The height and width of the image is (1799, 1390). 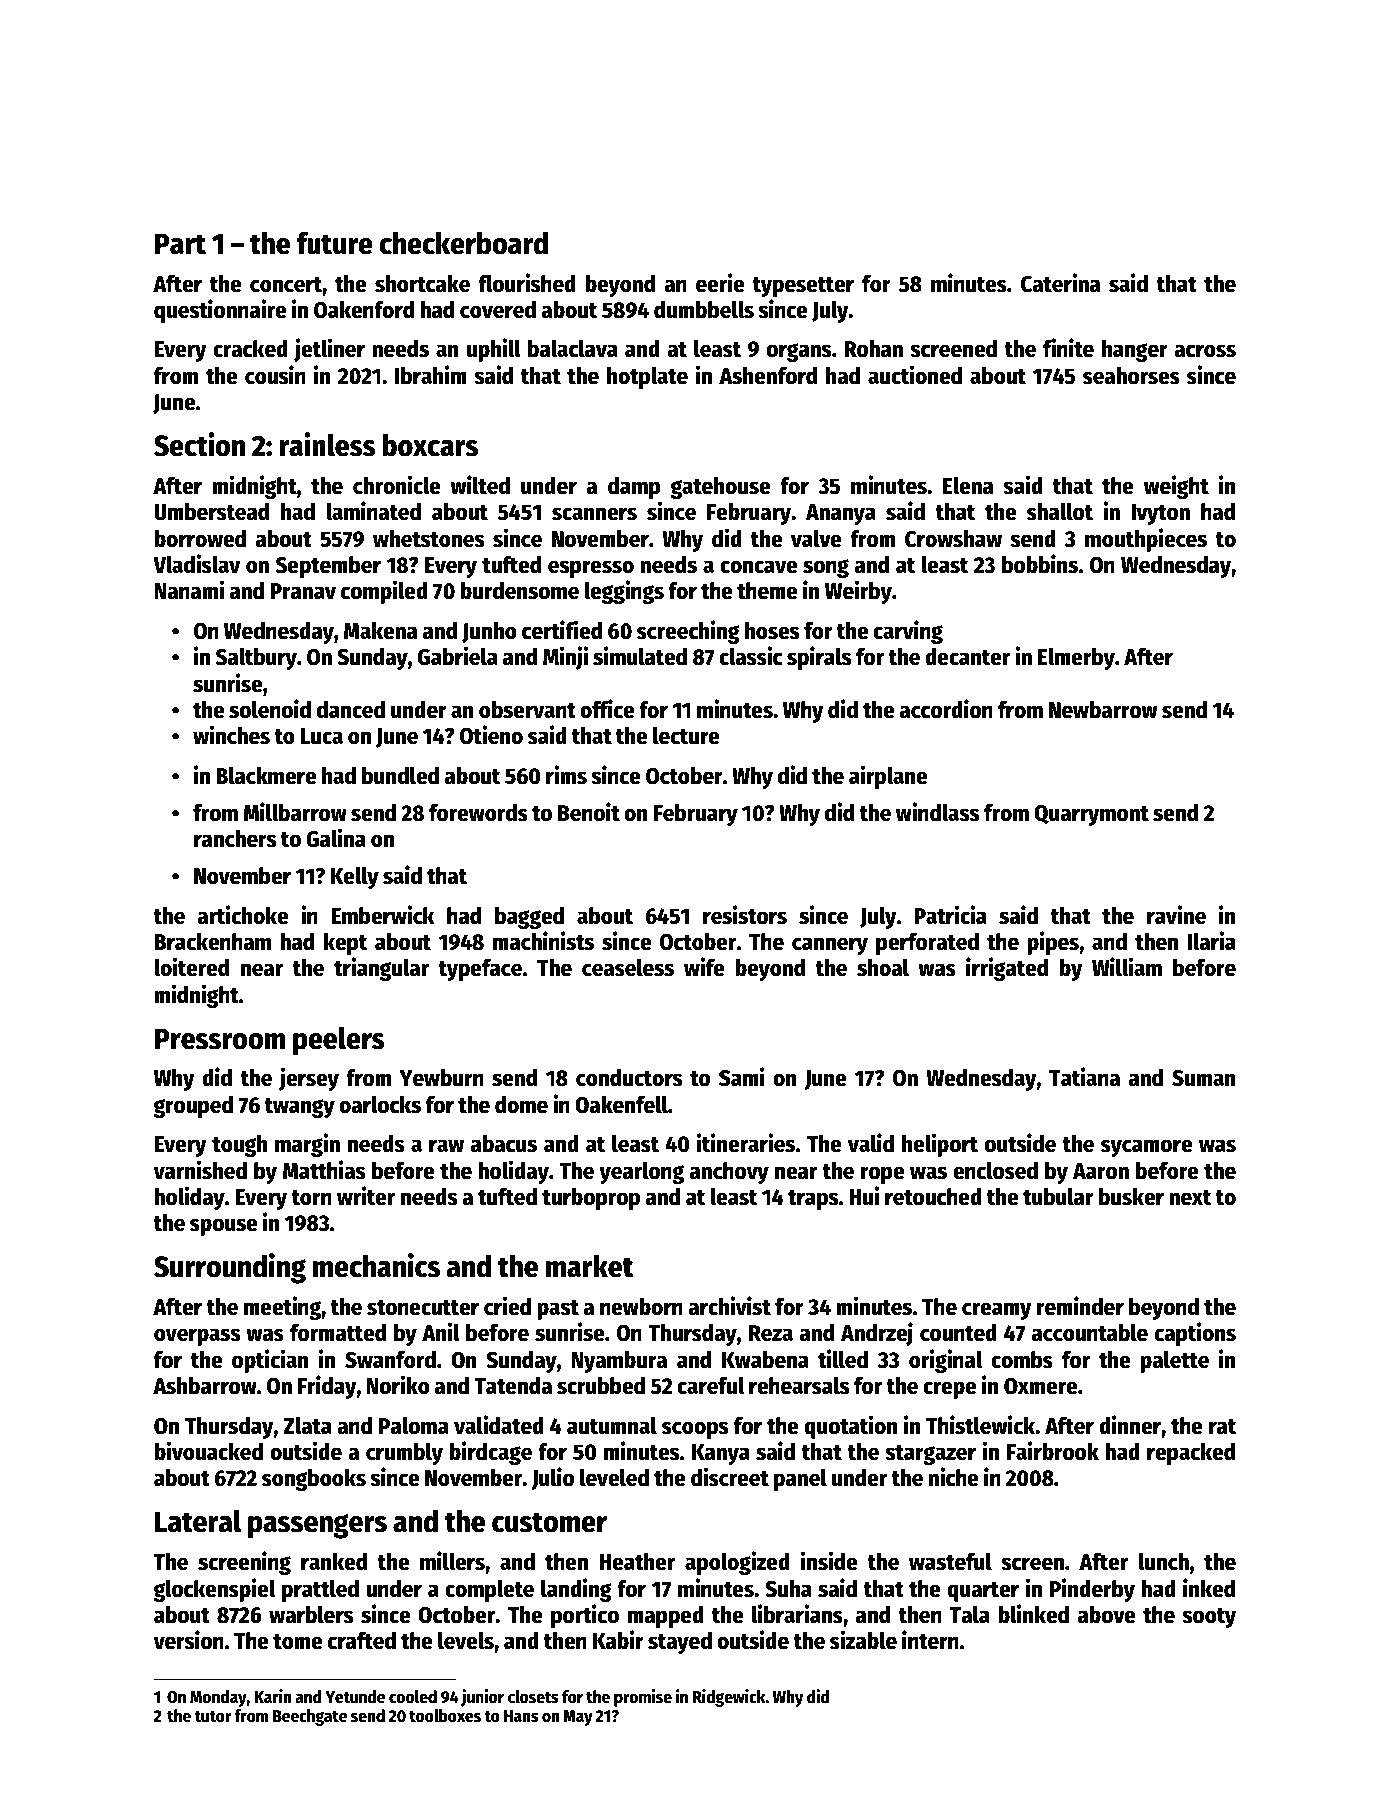 I want to click on Caterina, so click(x=1060, y=283).
